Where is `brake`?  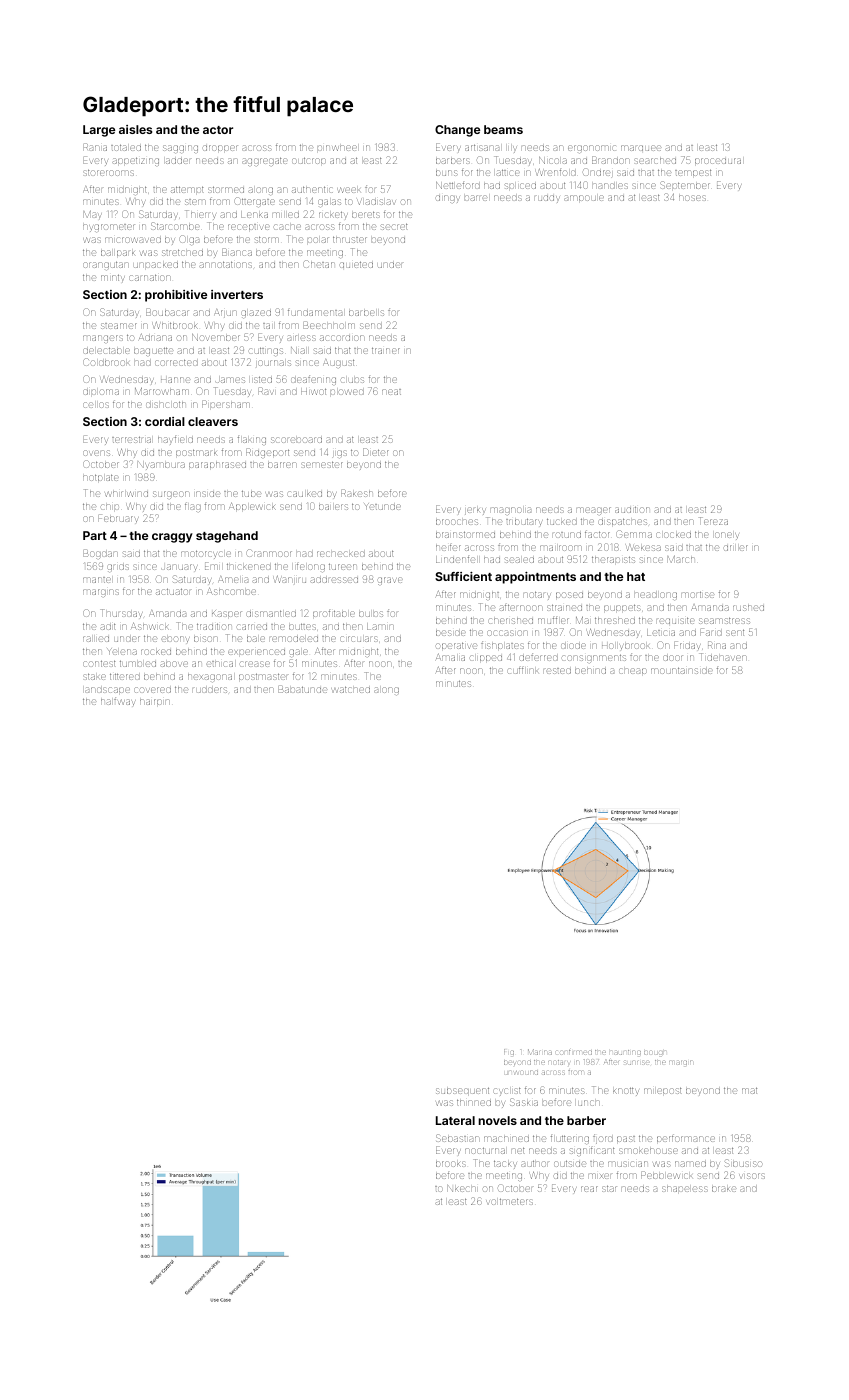
brake is located at coordinates (724, 1189).
